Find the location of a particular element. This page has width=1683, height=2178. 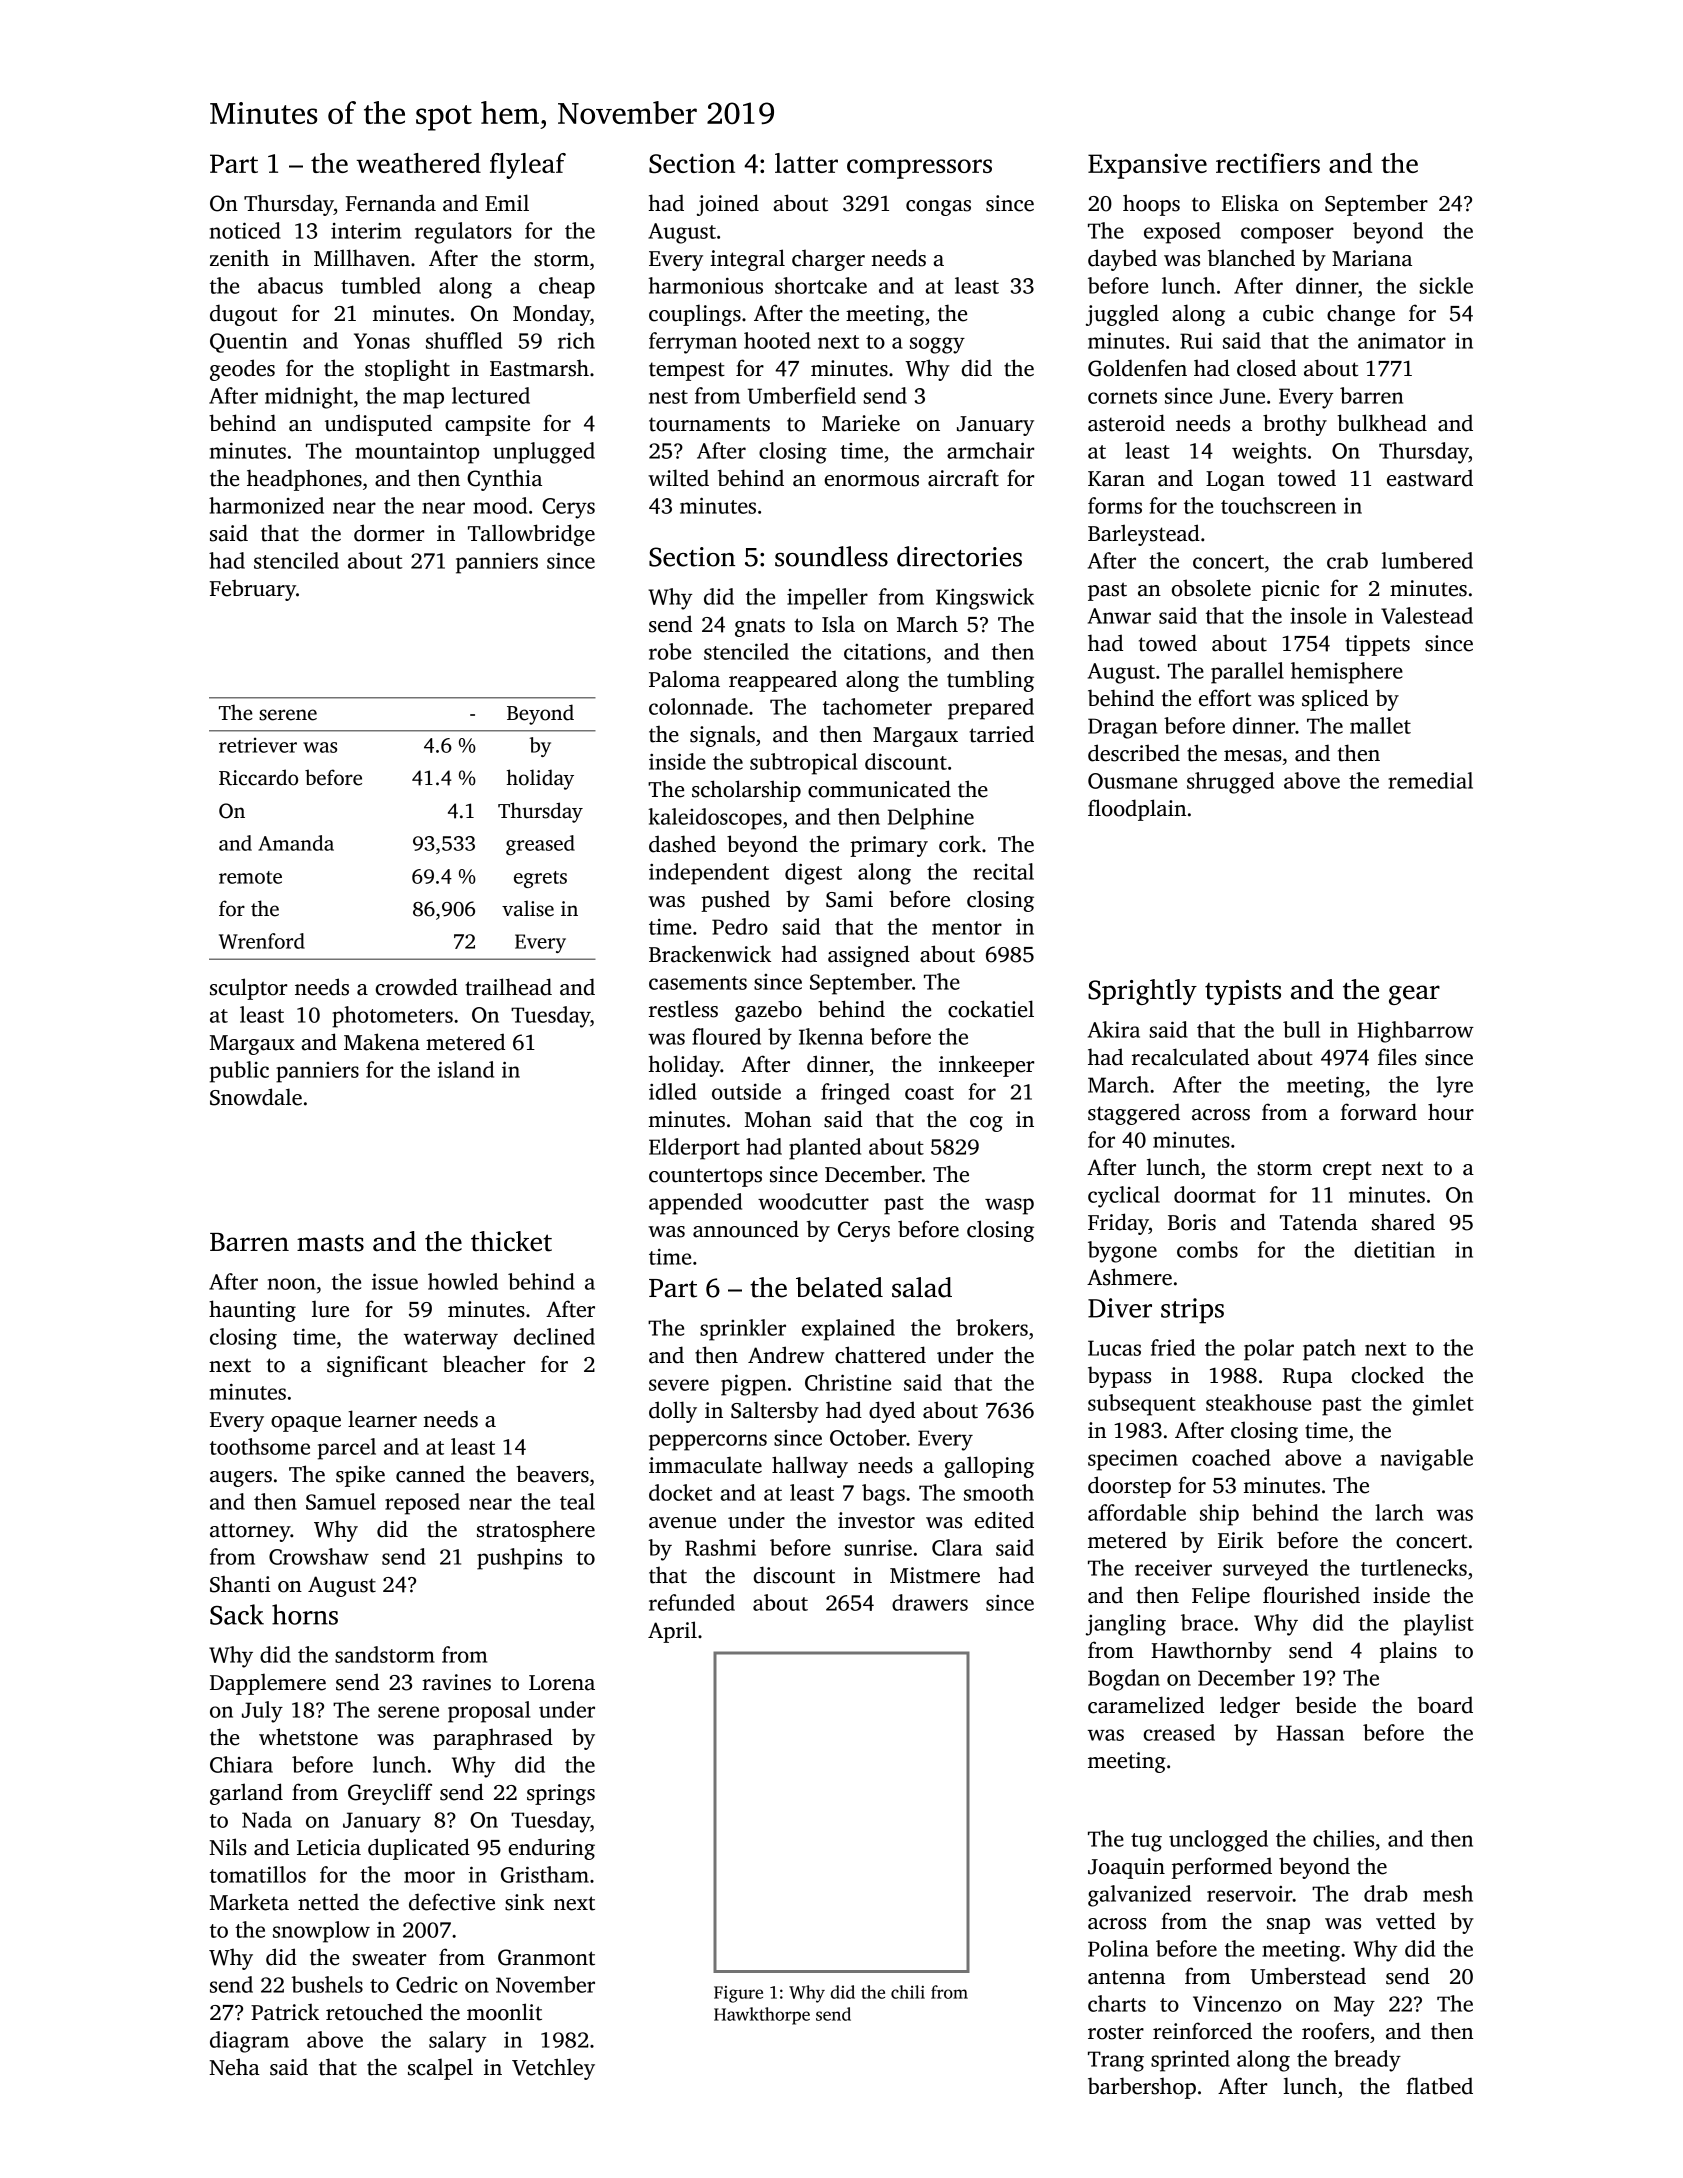

moor is located at coordinates (429, 1877).
